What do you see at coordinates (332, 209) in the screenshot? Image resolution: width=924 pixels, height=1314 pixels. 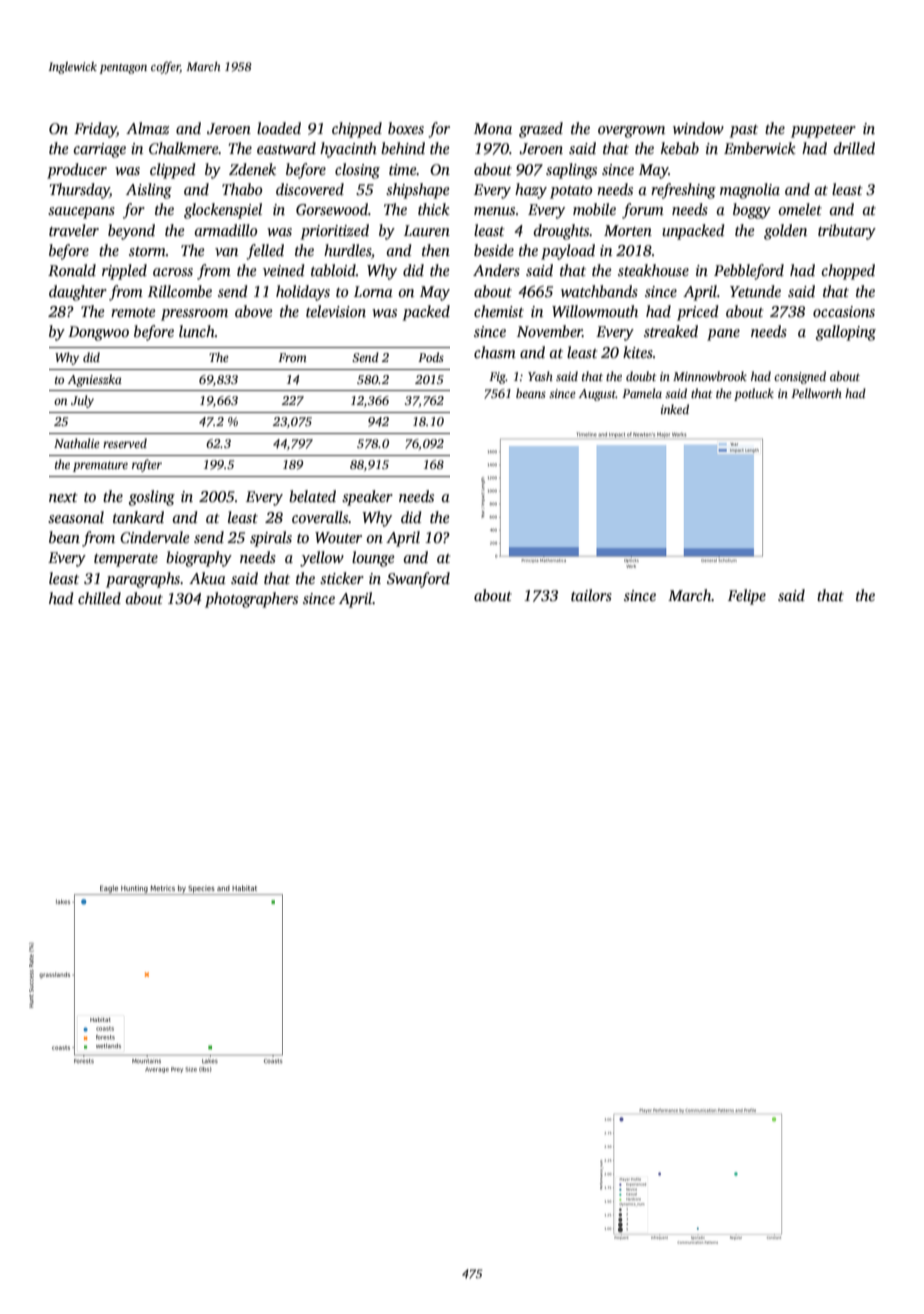 I see `Gorsewood` at bounding box center [332, 209].
